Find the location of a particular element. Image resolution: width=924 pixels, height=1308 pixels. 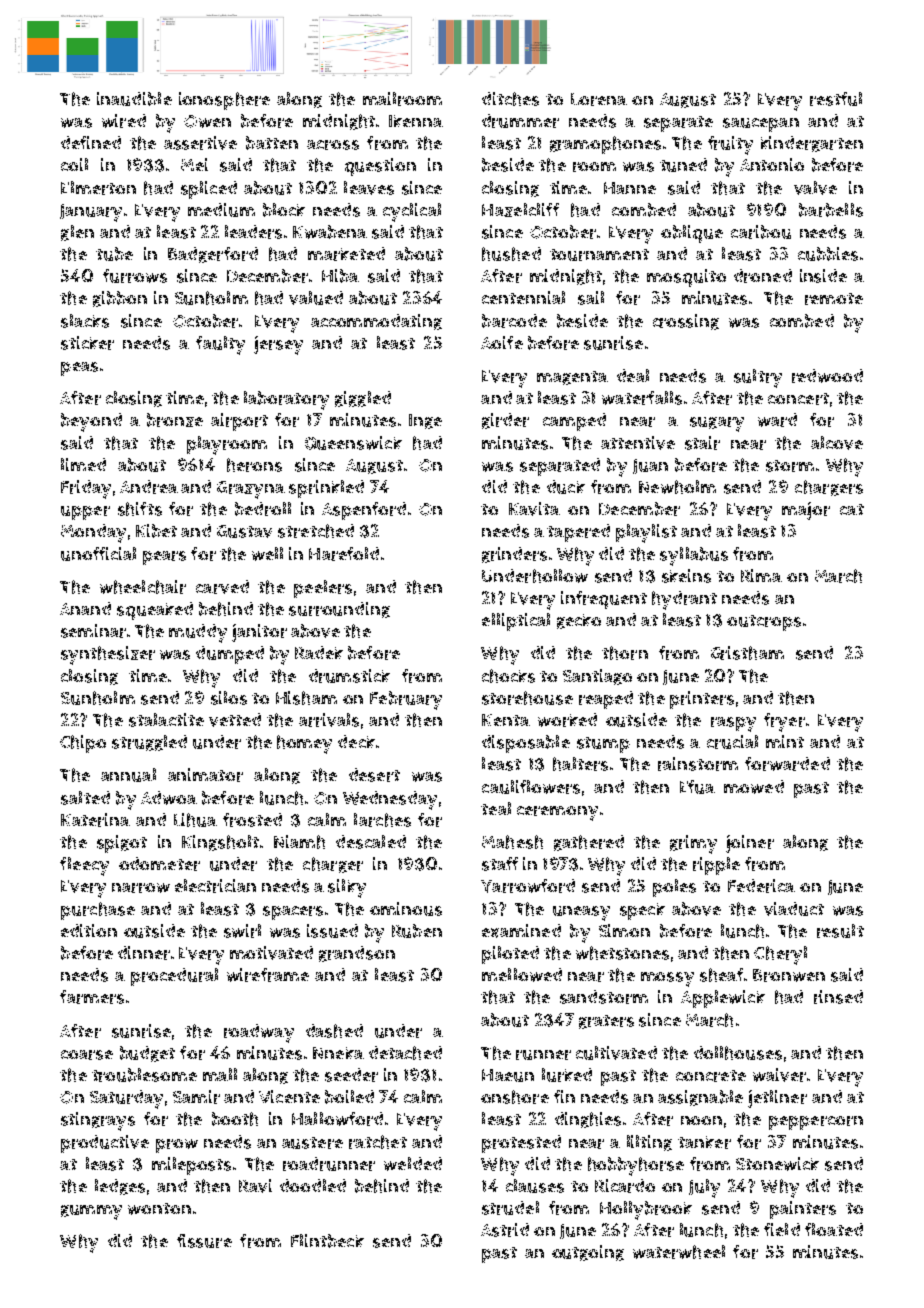

roadway is located at coordinates (259, 1033).
